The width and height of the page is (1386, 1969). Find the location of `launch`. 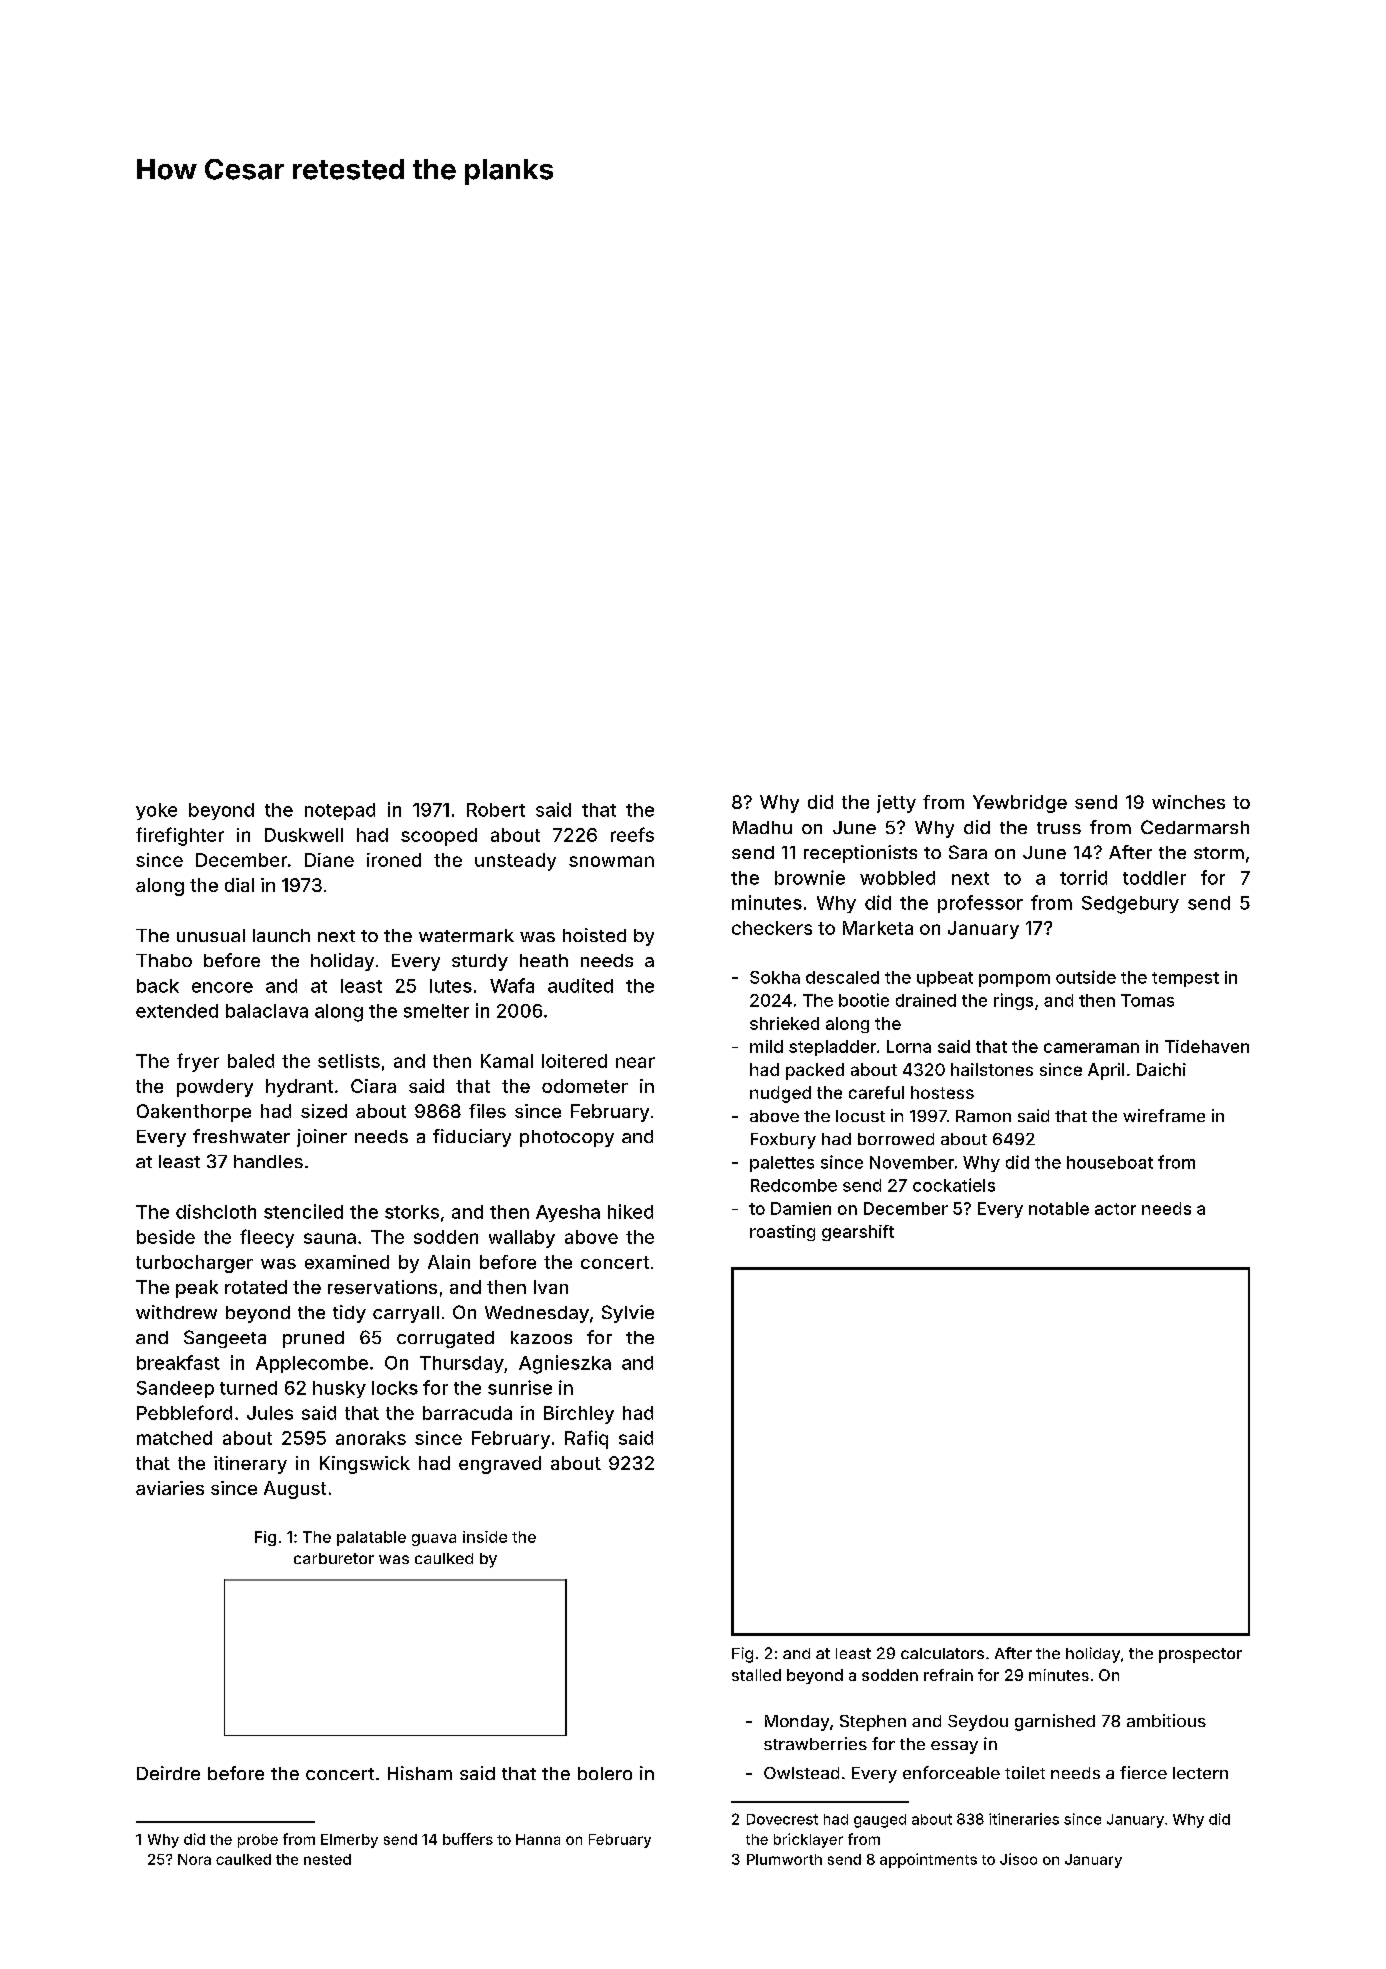

launch is located at coordinates (281, 935).
